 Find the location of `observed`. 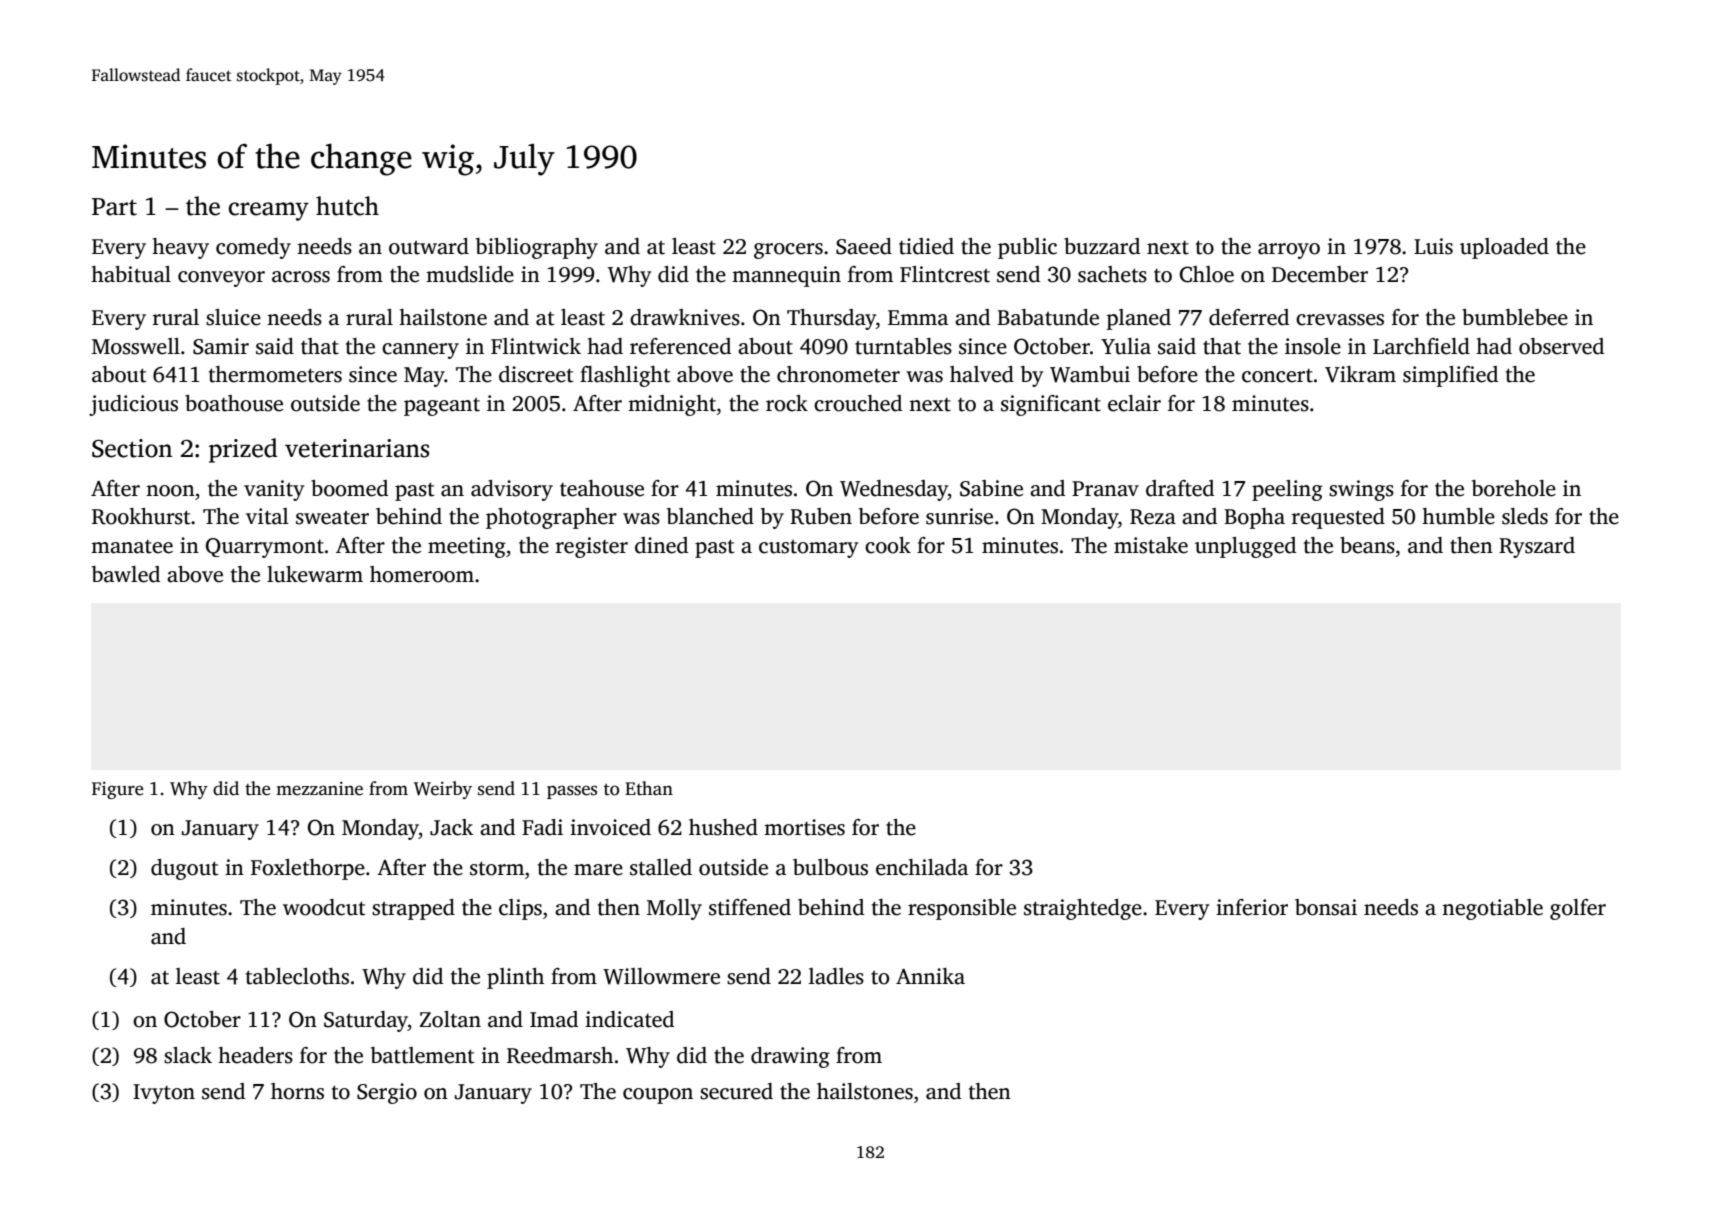

observed is located at coordinates (1561, 346).
